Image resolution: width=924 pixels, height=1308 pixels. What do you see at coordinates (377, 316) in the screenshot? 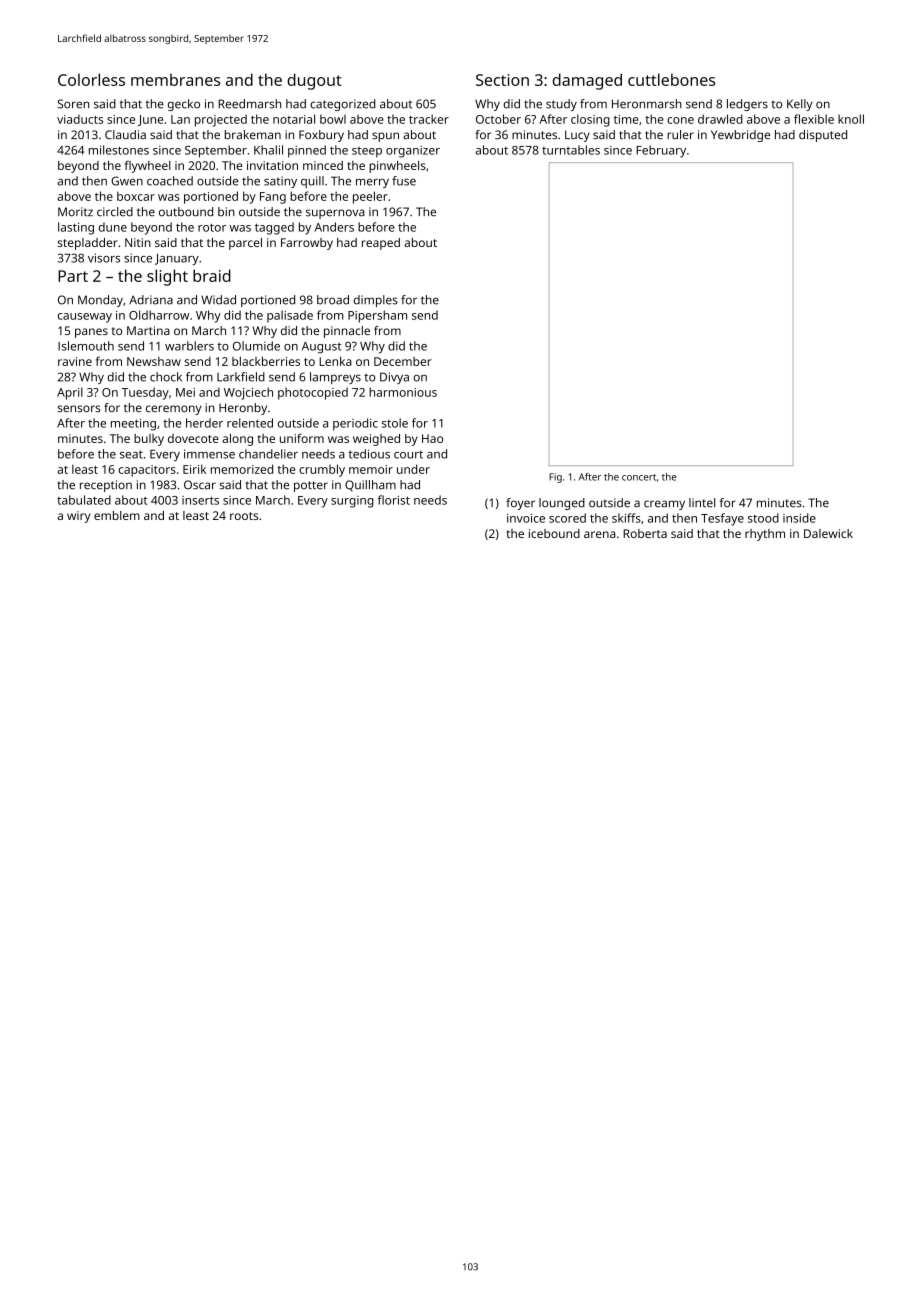
I see `Pipersham` at bounding box center [377, 316].
